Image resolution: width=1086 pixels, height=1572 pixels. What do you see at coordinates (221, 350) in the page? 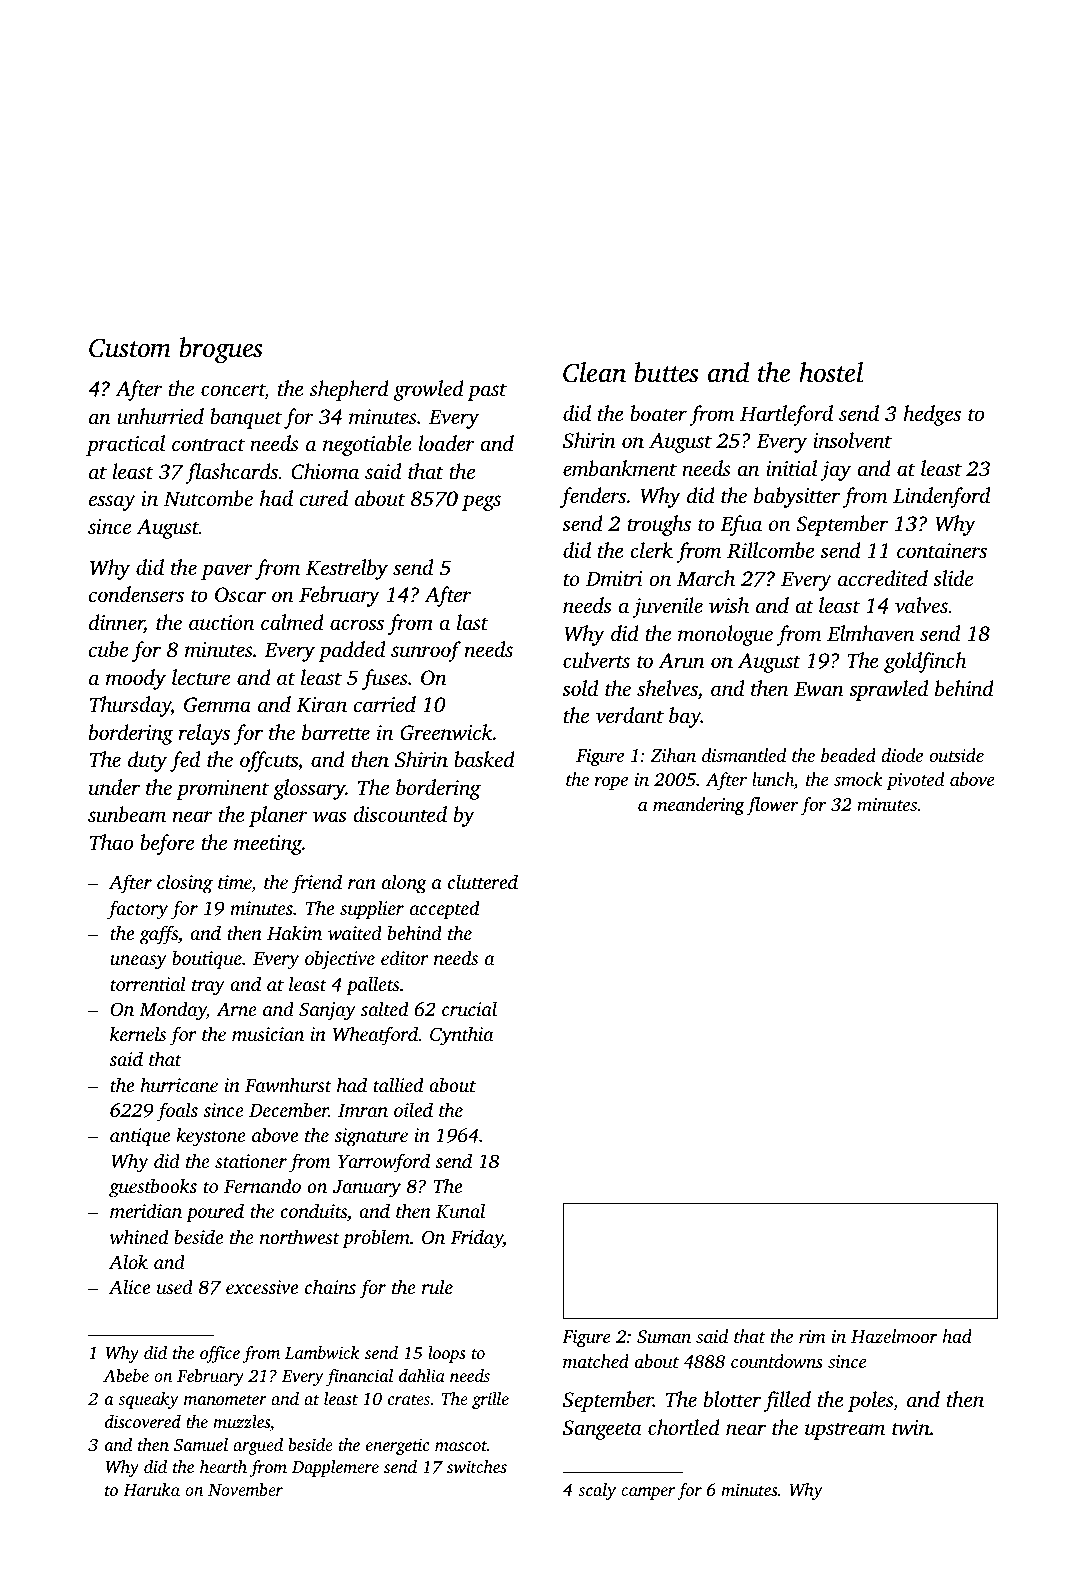
I see `brogues` at bounding box center [221, 350].
